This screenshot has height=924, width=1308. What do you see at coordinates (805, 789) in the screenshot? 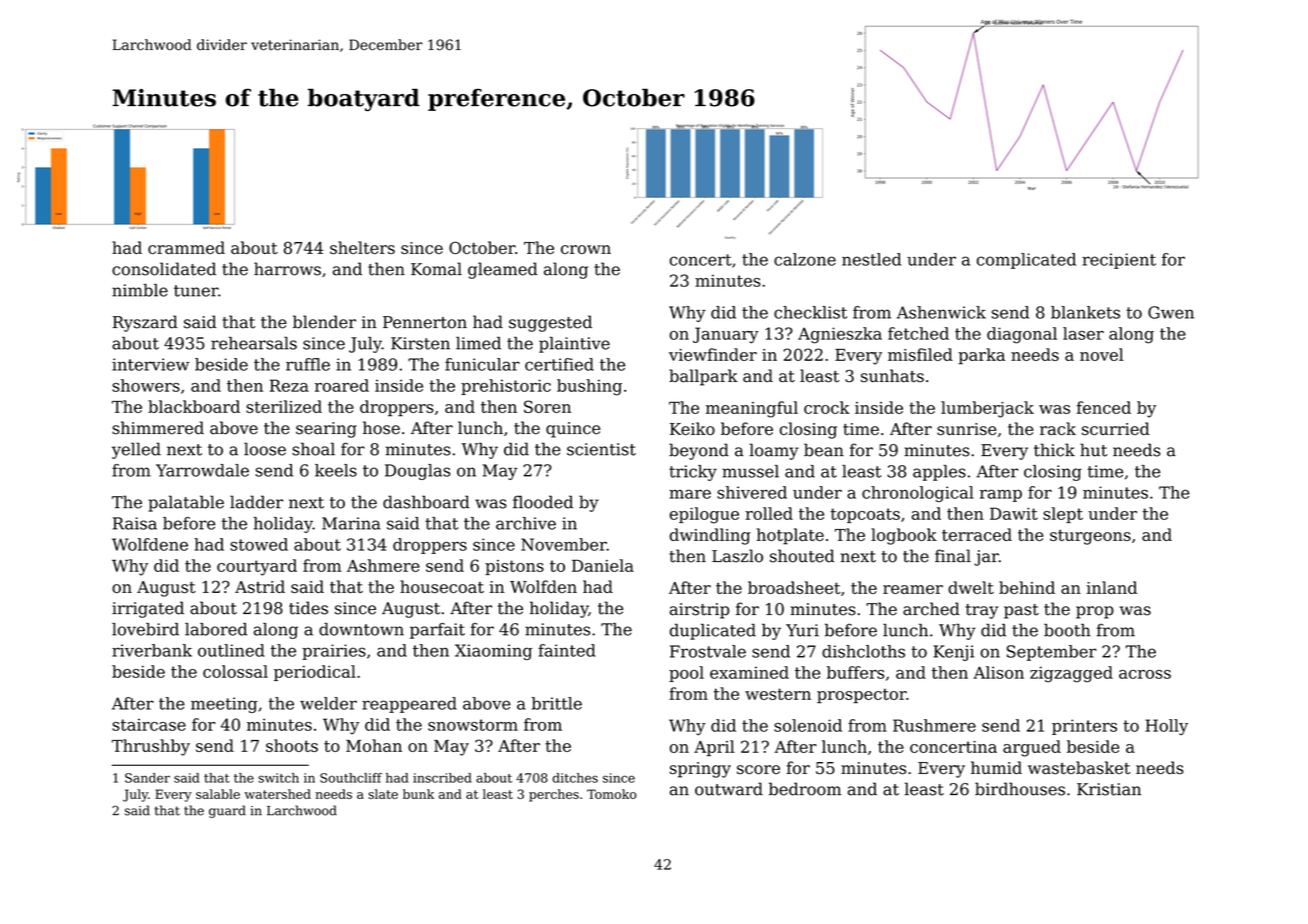
I see `bedroom` at bounding box center [805, 789].
